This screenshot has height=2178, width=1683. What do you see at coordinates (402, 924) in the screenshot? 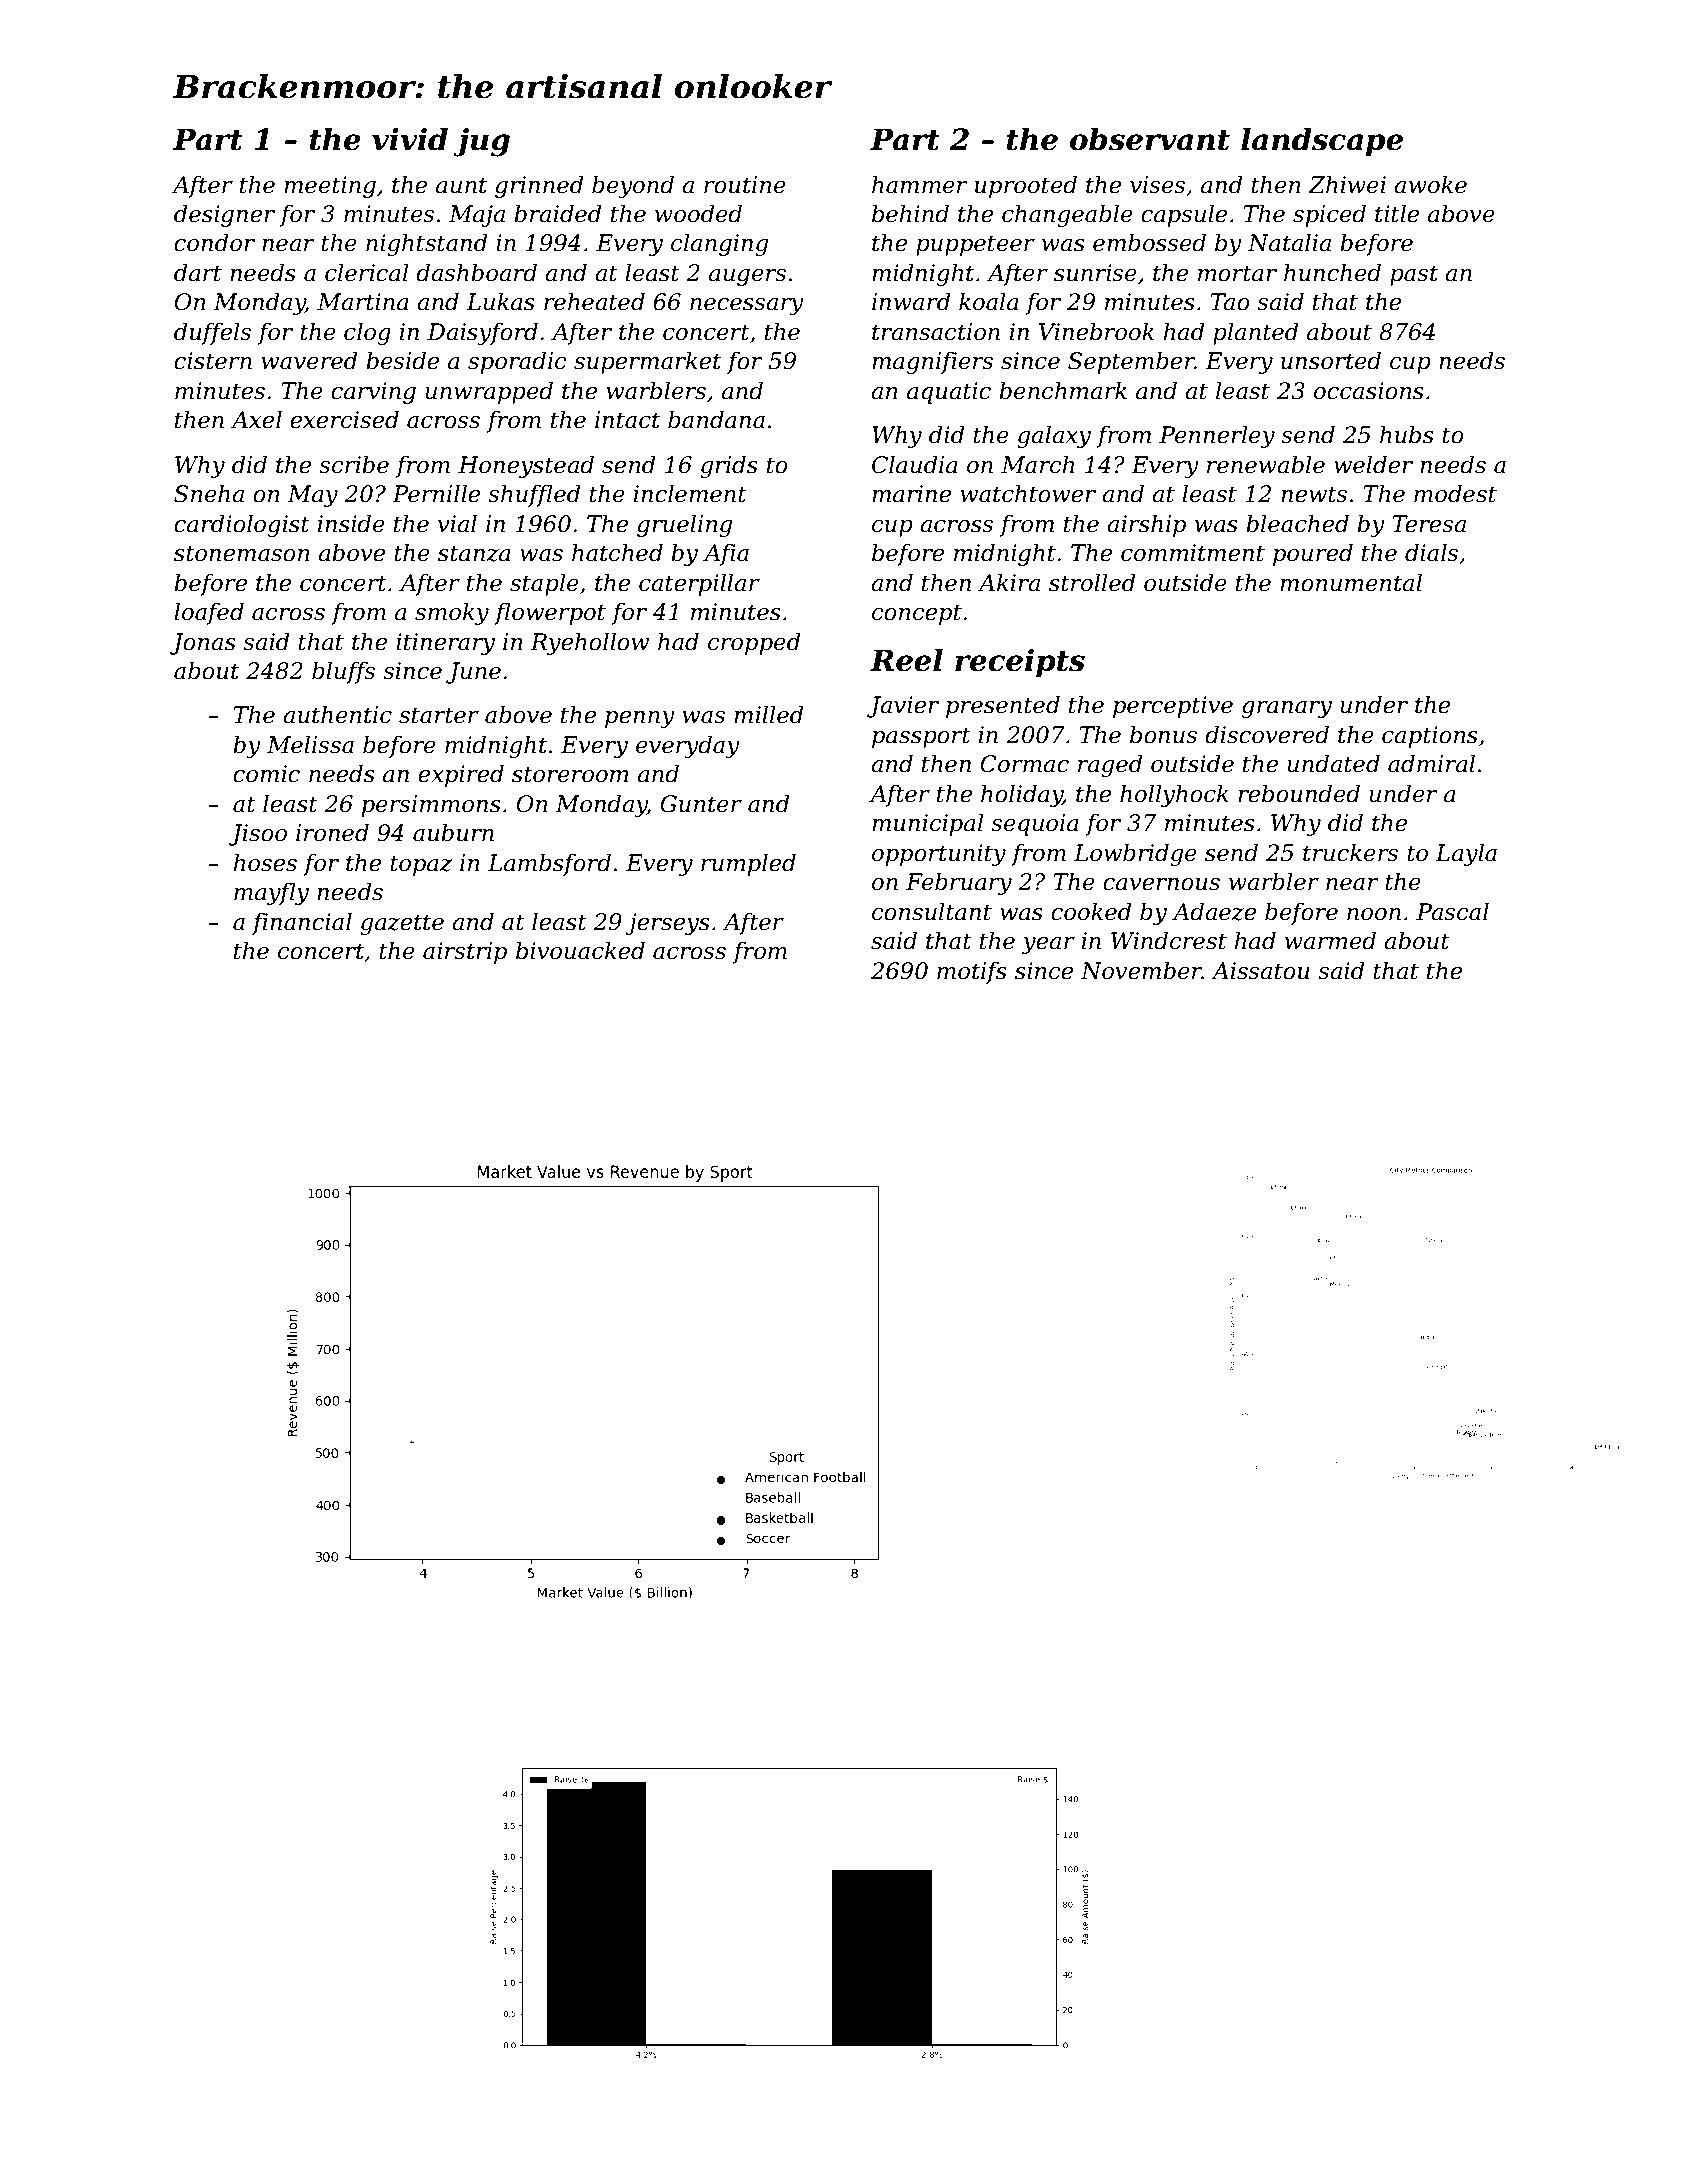
I see `gazette` at bounding box center [402, 924].
